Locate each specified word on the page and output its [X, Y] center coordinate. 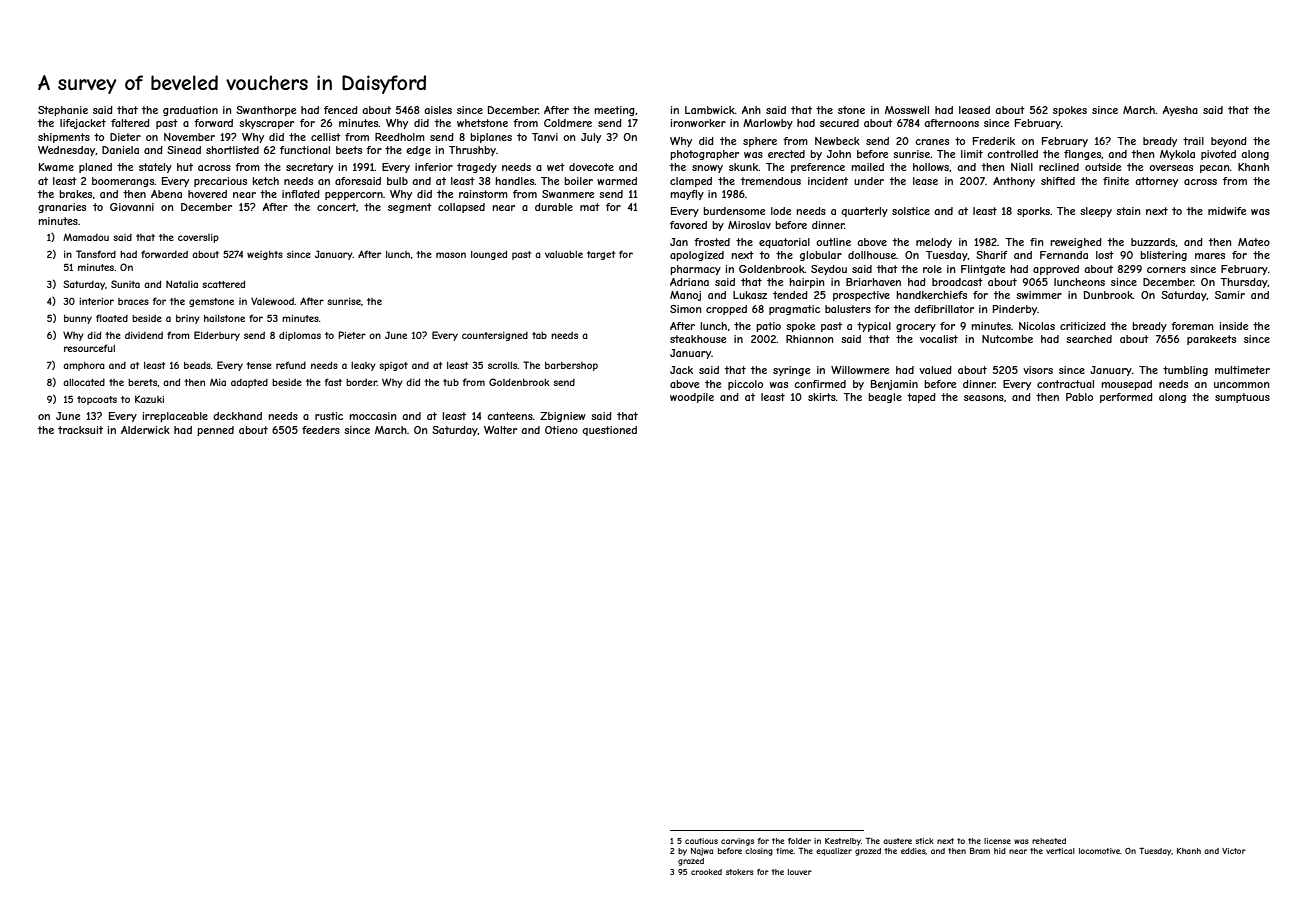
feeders [321, 430]
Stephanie [63, 111]
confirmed [820, 384]
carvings [737, 842]
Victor [1234, 851]
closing [759, 852]
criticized [1083, 326]
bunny [78, 319]
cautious [701, 841]
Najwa [702, 852]
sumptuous [1242, 398]
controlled [1012, 154]
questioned [609, 431]
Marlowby [768, 124]
